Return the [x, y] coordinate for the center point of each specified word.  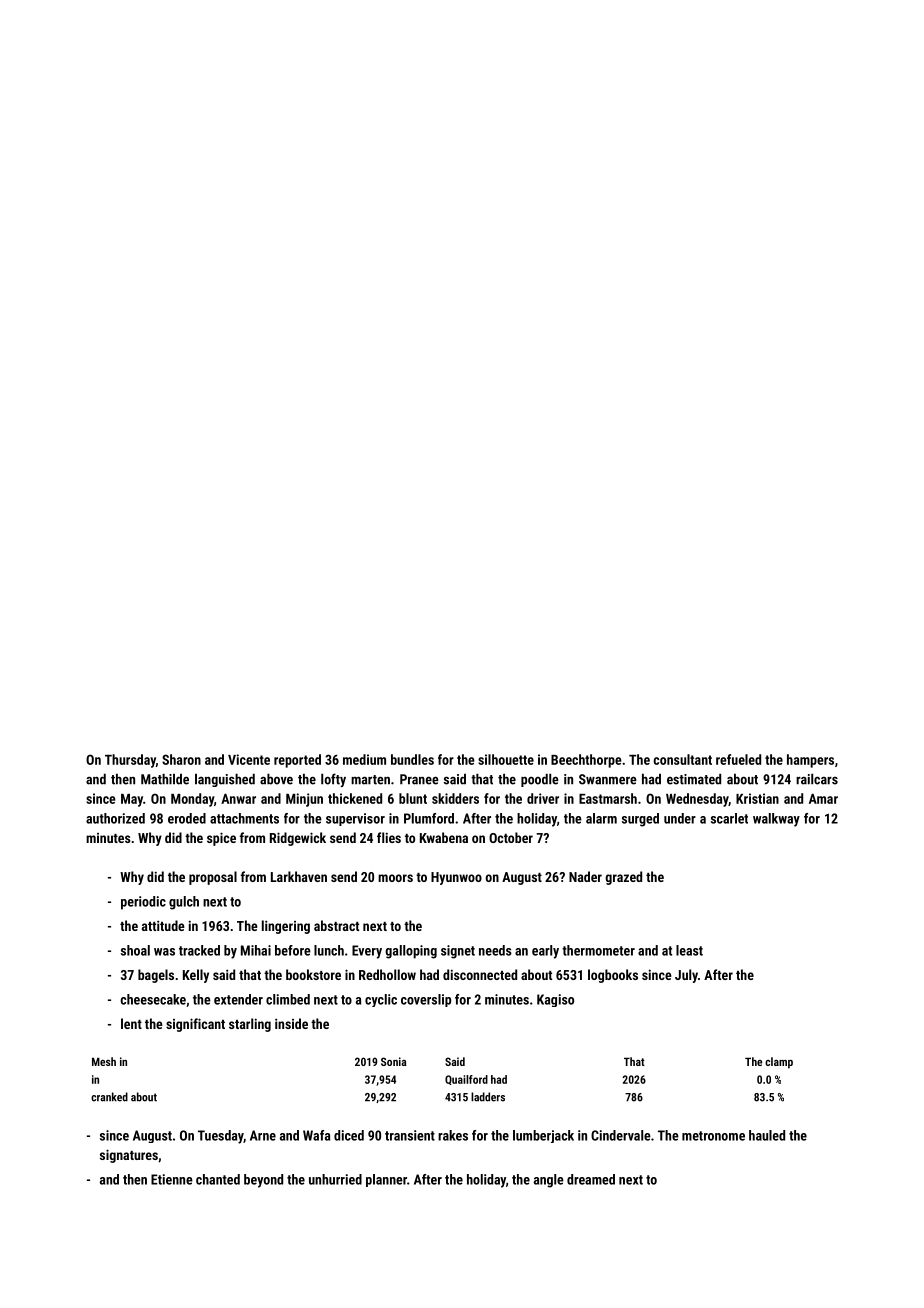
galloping [411, 952]
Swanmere [608, 779]
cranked [109, 1097]
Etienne [172, 1179]
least [689, 950]
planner [386, 1180]
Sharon [181, 759]
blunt [413, 798]
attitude [163, 925]
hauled [767, 1135]
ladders [488, 1097]
